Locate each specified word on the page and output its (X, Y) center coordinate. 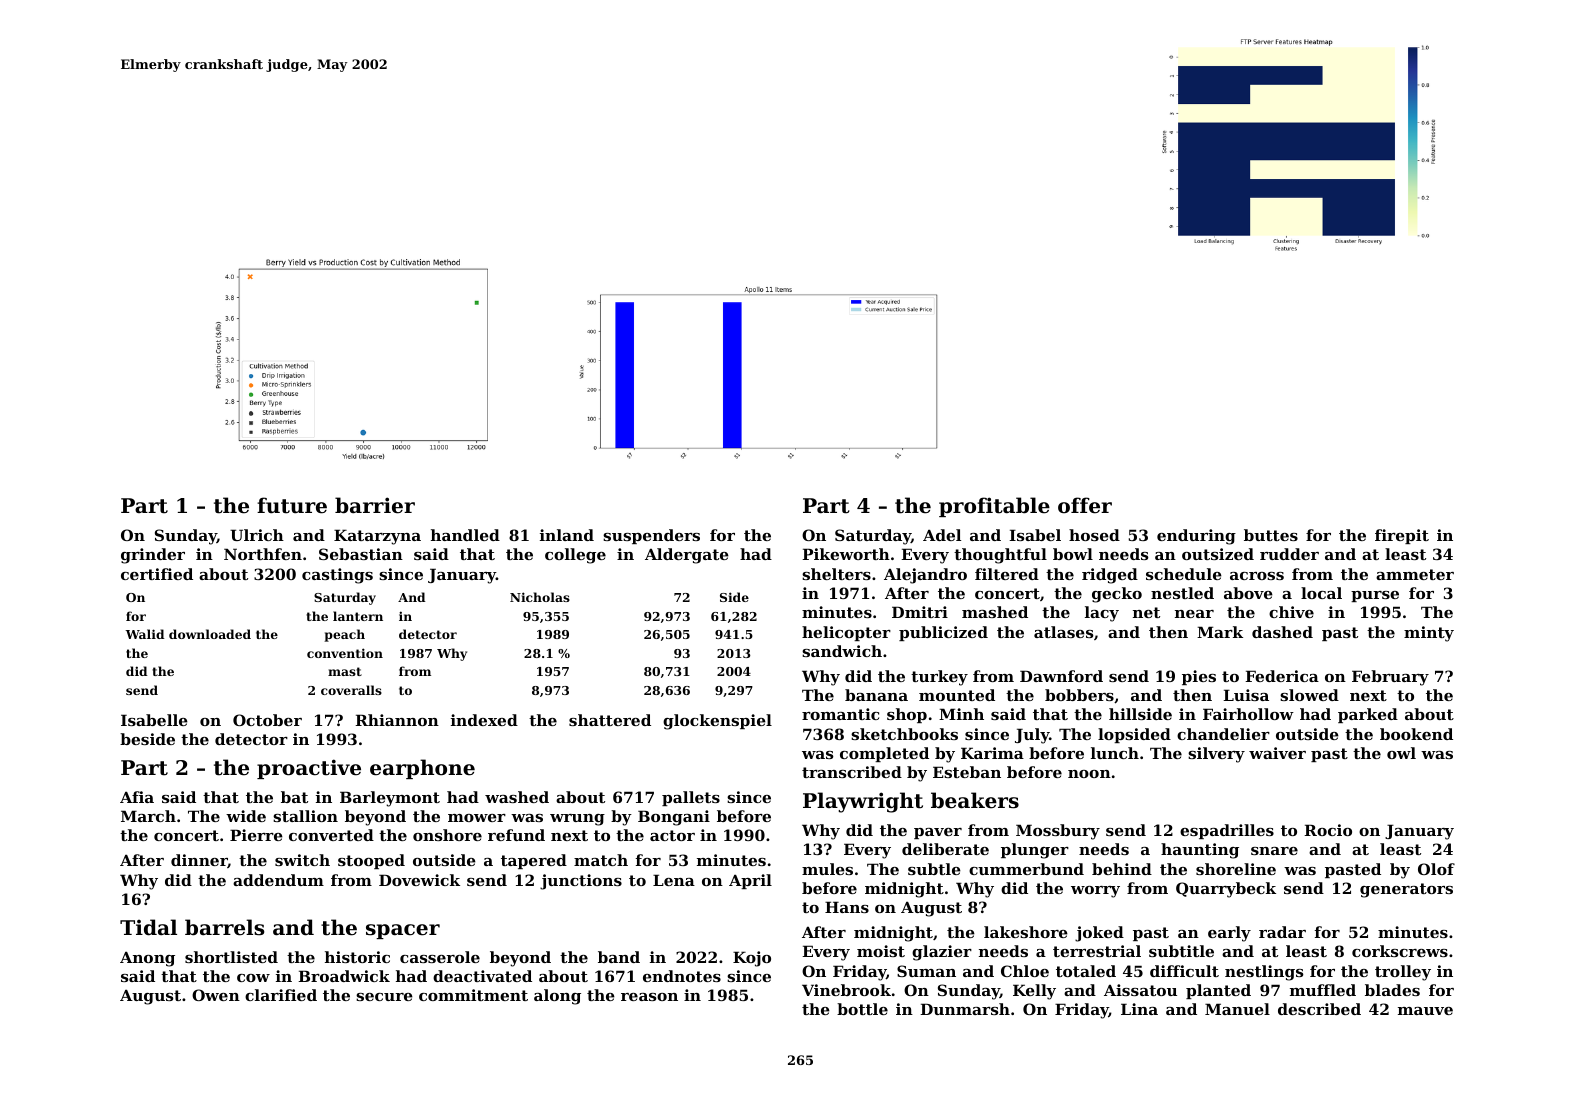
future (292, 505)
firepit (1402, 536)
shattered (610, 720)
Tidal (148, 927)
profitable (994, 507)
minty (1429, 634)
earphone (422, 769)
